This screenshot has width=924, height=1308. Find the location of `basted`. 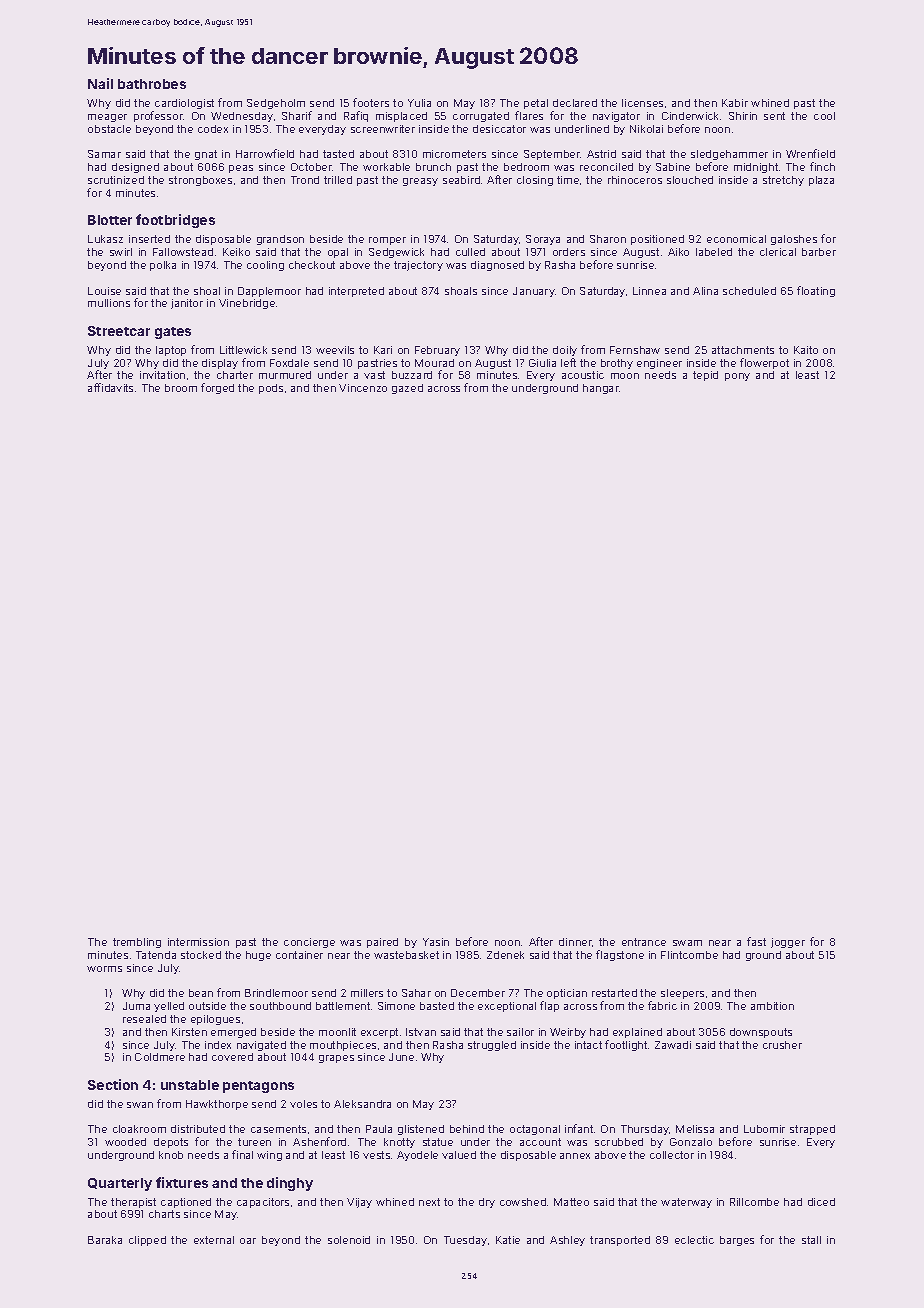

basted is located at coordinates (437, 1006).
